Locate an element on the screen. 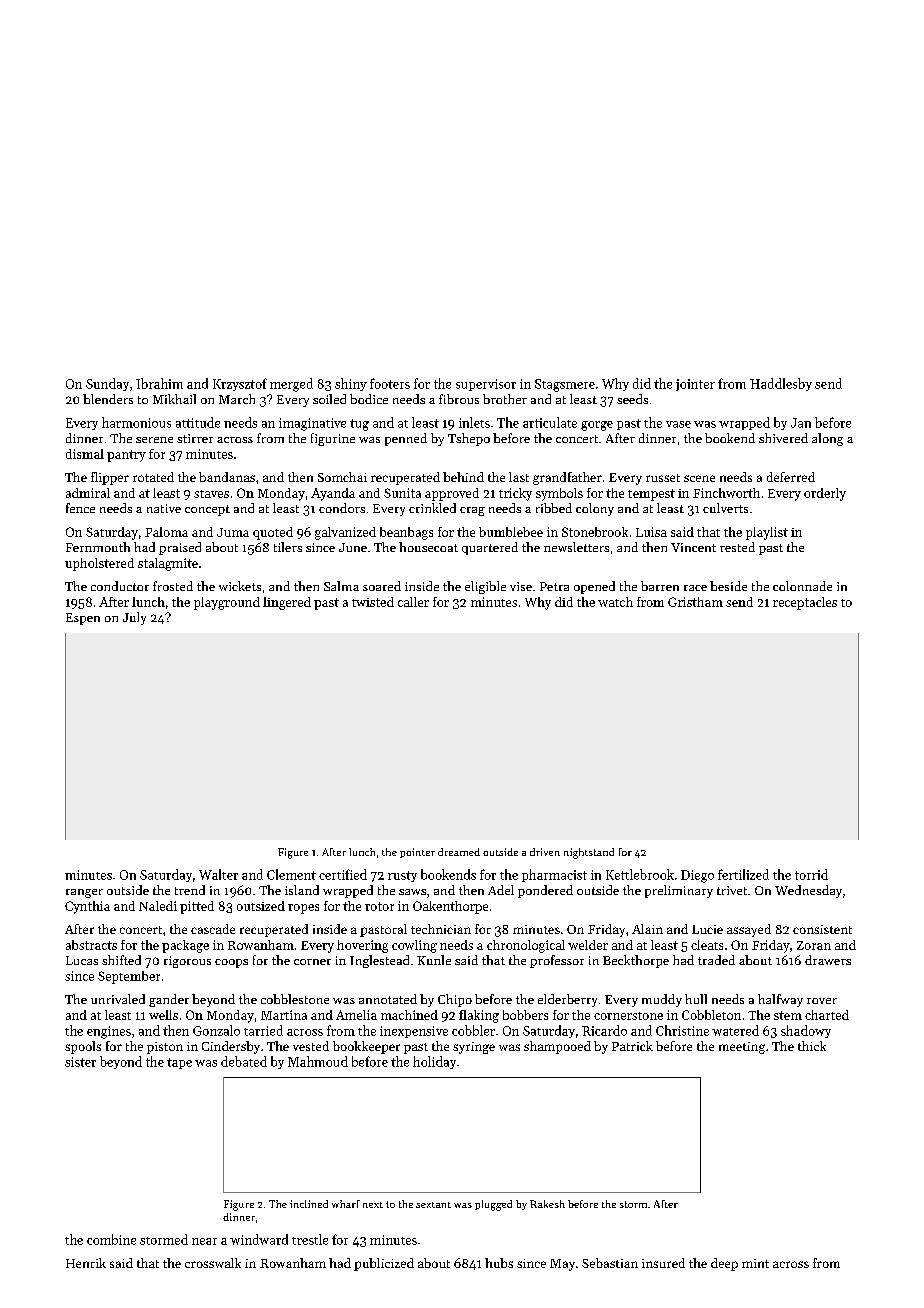 The height and width of the screenshot is (1308, 924). playlist is located at coordinates (767, 533).
